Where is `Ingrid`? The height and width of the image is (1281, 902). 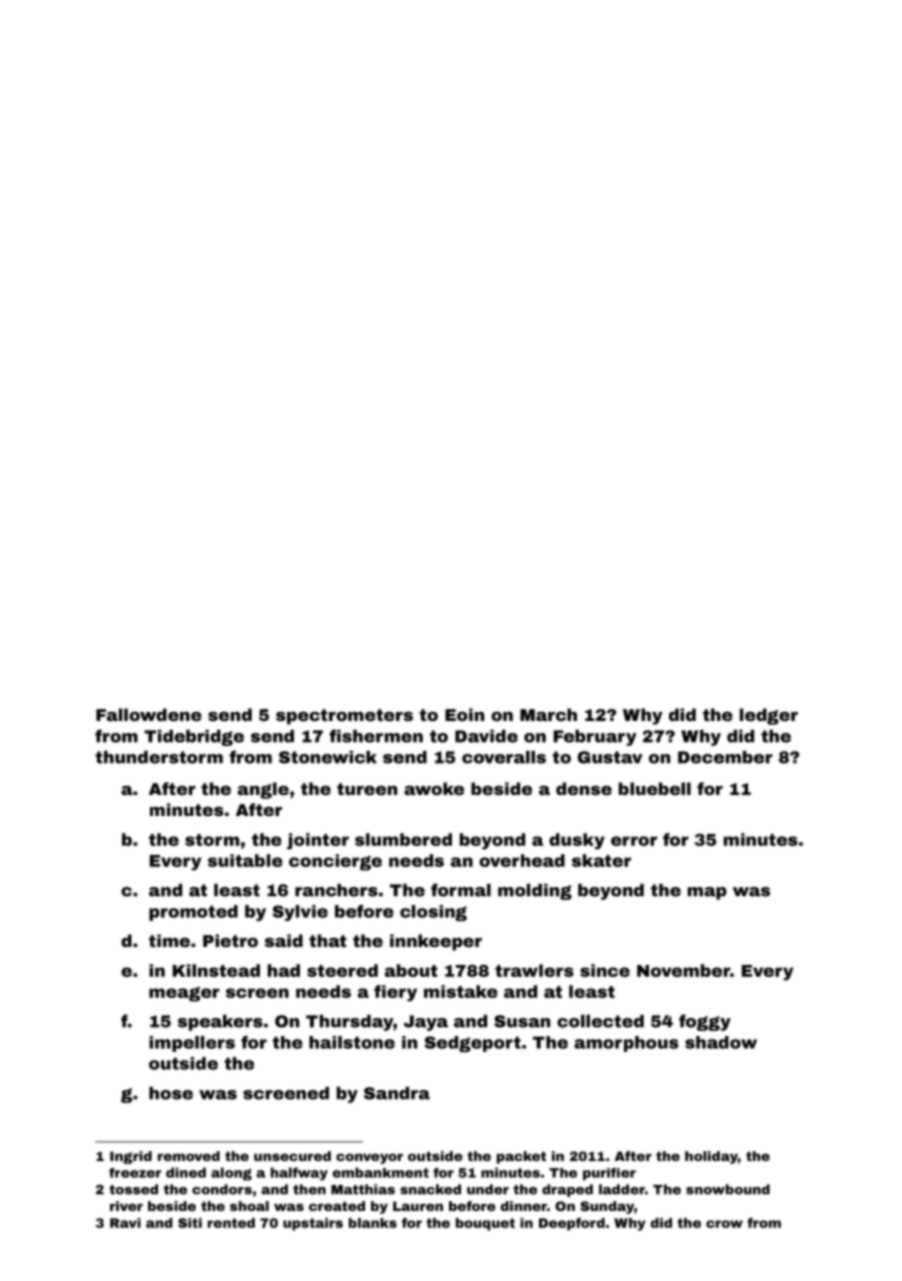 Ingrid is located at coordinates (131, 1157).
